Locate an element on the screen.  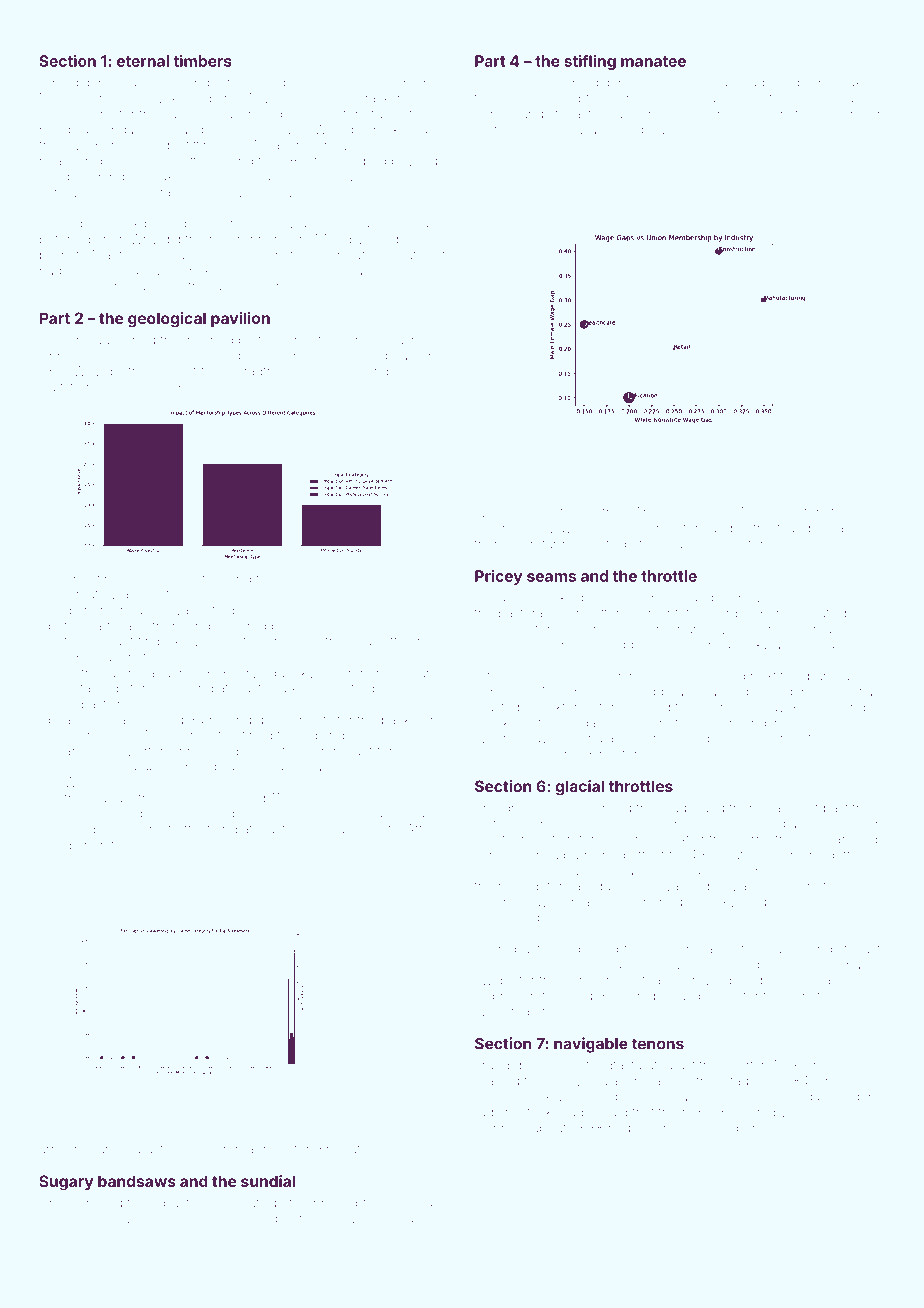
Laszlo is located at coordinates (419, 1219).
